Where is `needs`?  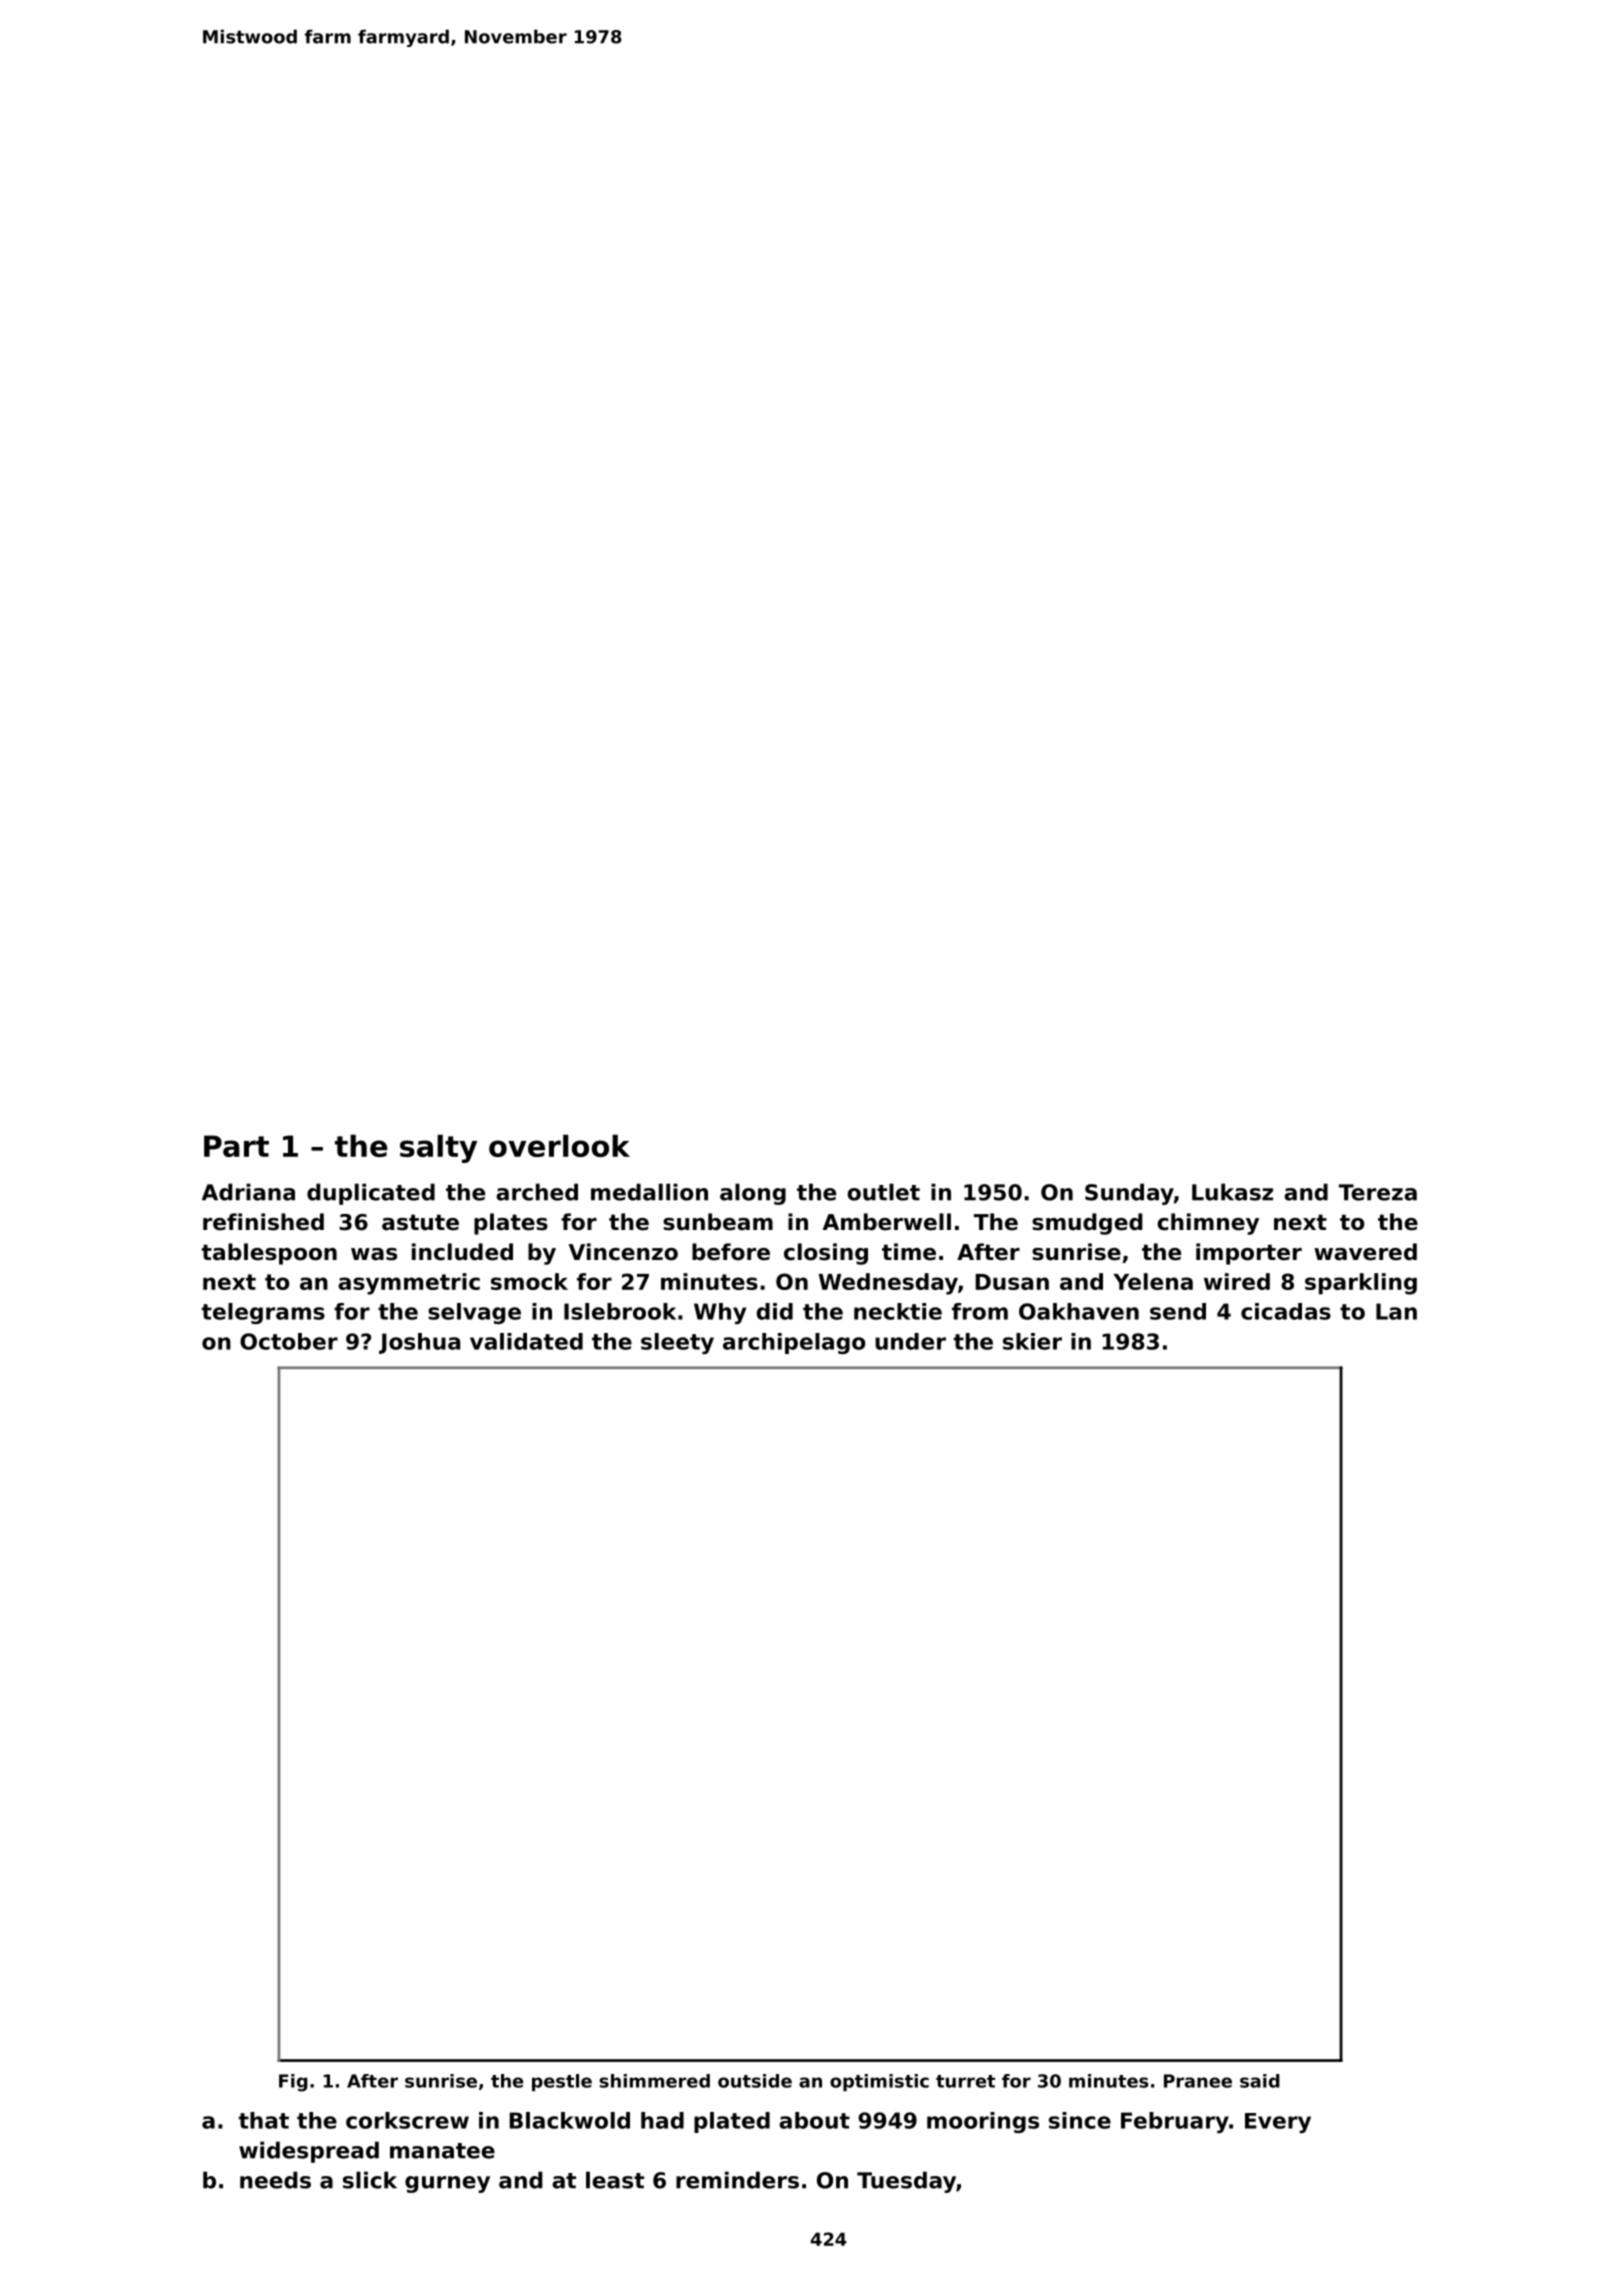
needs is located at coordinates (275, 2180).
